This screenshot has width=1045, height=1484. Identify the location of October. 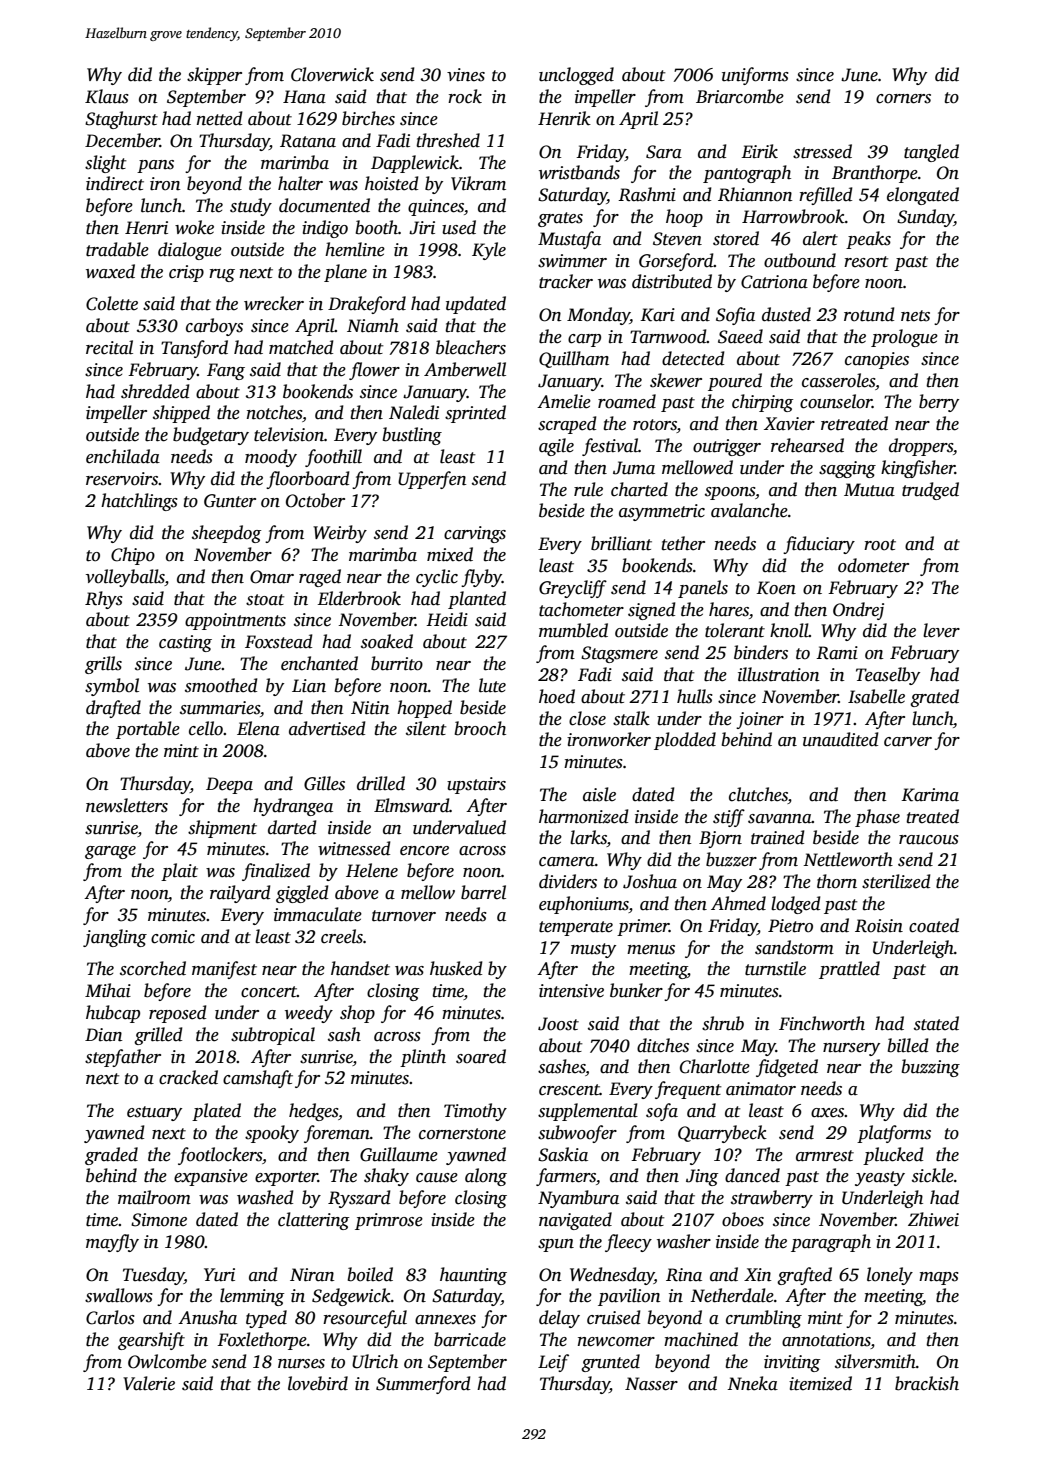
(315, 500).
